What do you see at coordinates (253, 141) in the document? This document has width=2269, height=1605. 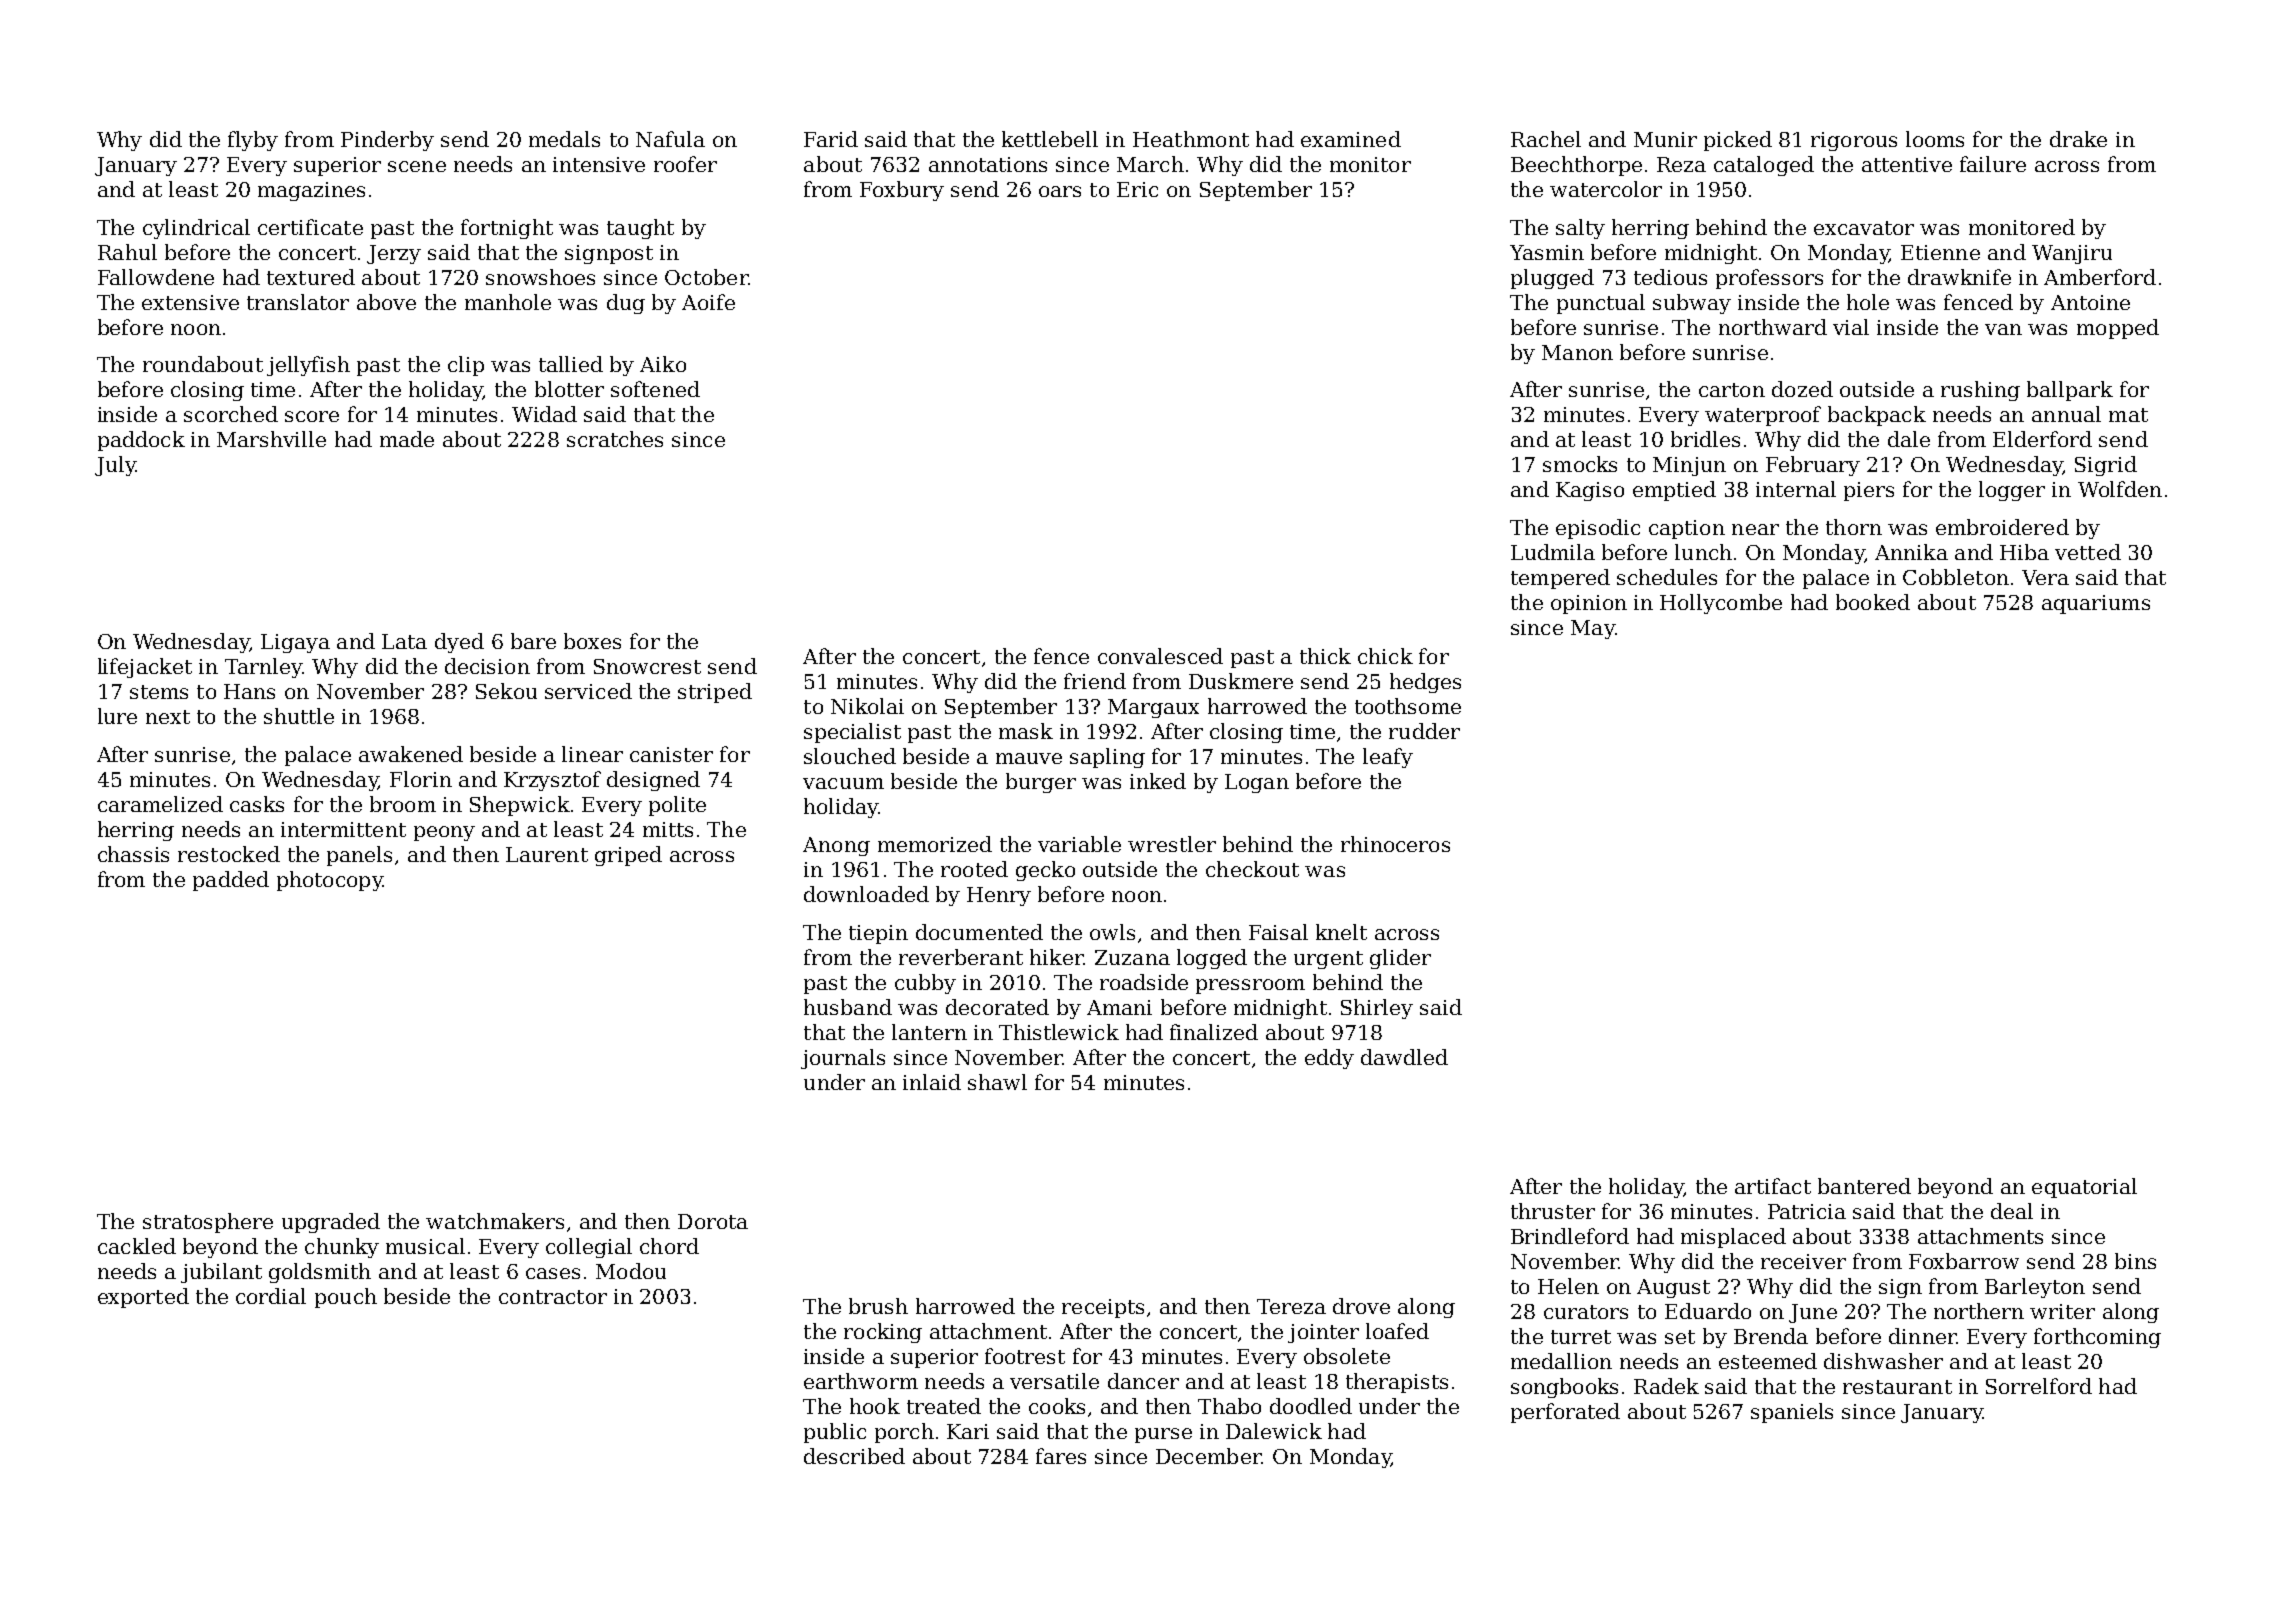 I see `flyby` at bounding box center [253, 141].
